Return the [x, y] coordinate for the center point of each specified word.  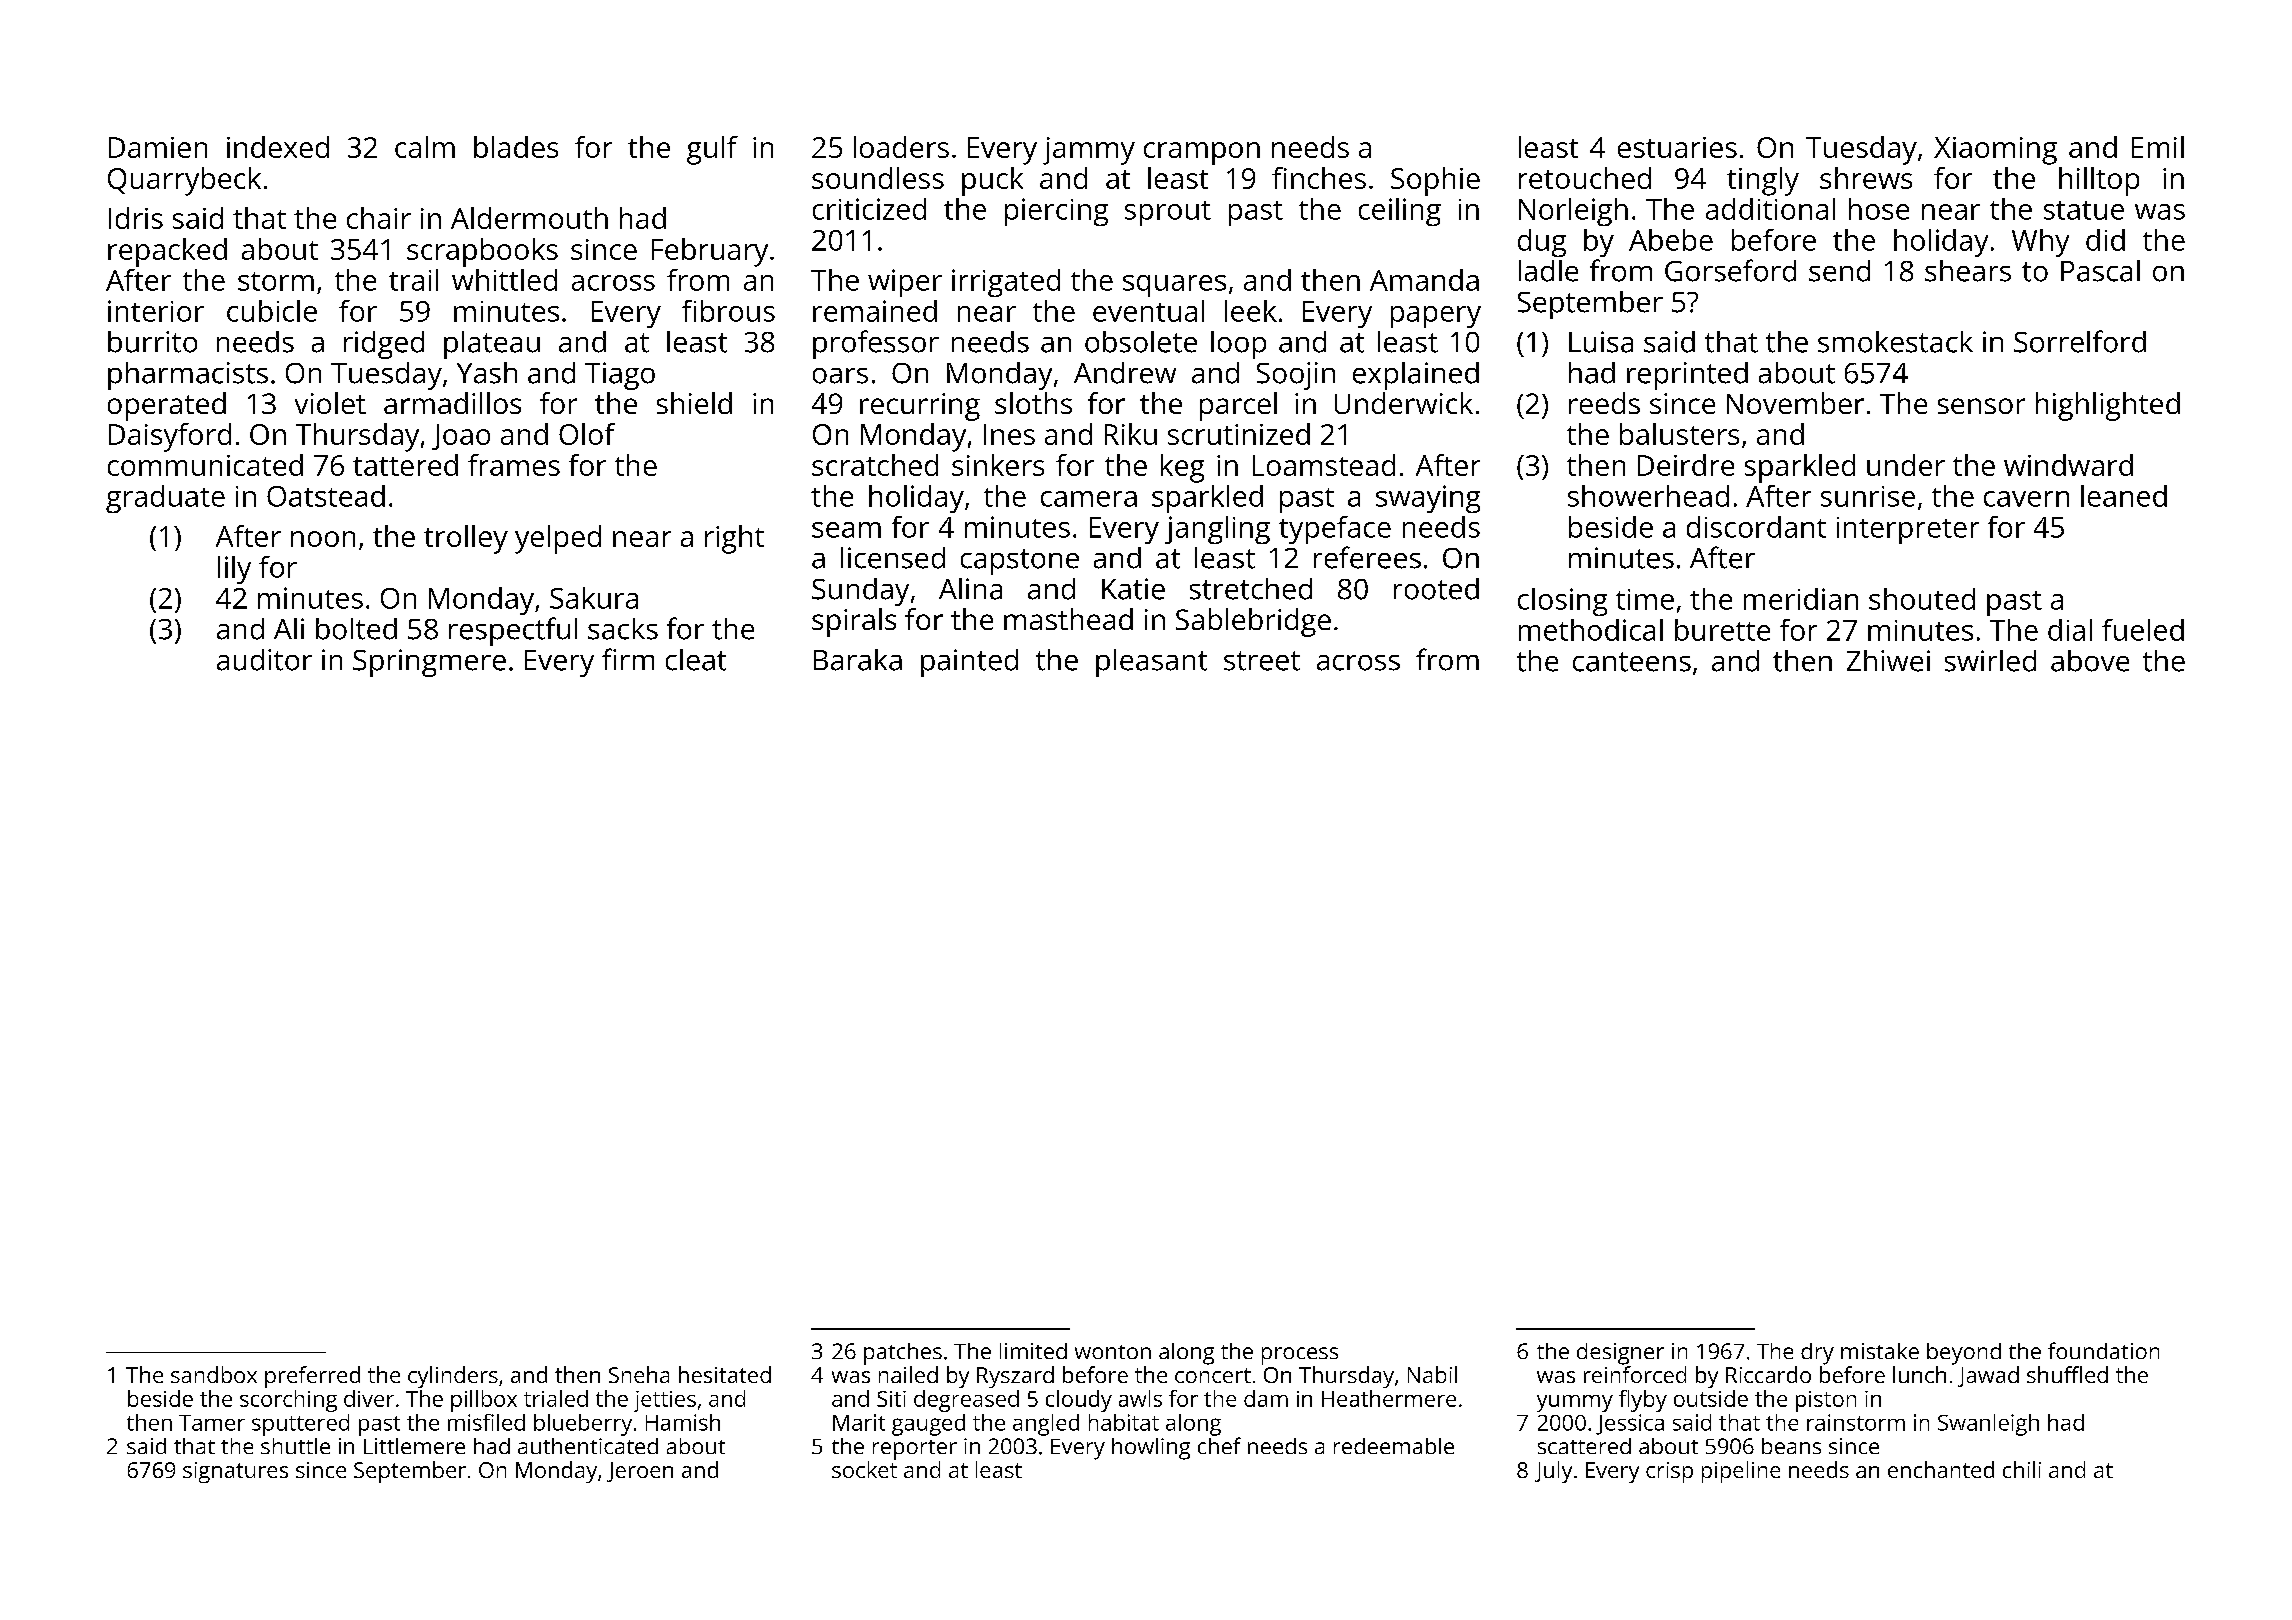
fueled [2143, 630]
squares [1174, 286]
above [2090, 661]
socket [864, 1469]
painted [969, 663]
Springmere [429, 663]
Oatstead [326, 496]
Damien [158, 147]
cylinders [453, 1377]
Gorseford [1730, 270]
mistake [1880, 1351]
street [1262, 661]
